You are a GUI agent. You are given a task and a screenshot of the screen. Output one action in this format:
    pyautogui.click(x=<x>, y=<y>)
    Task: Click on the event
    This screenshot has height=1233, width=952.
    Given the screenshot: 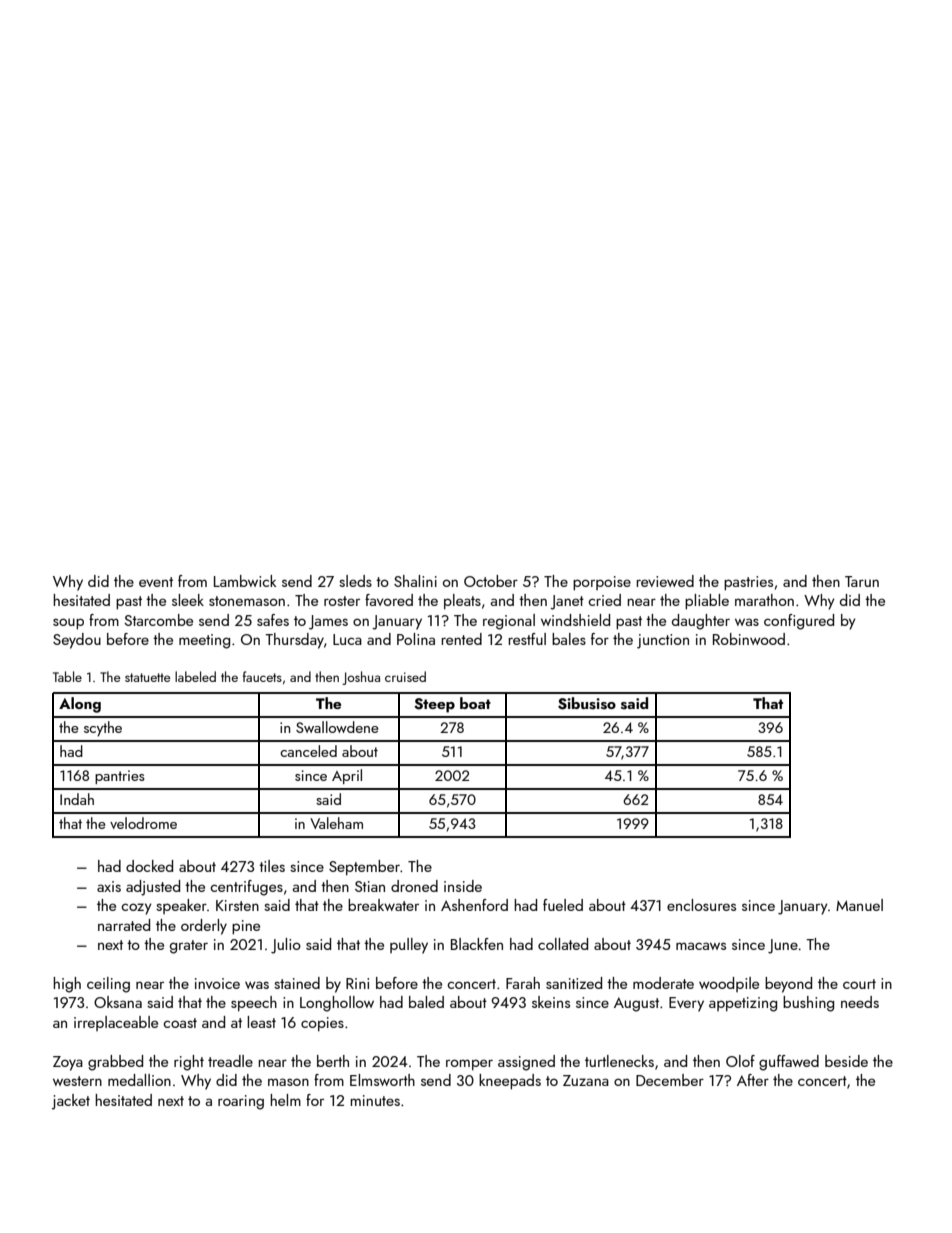 What is the action you would take?
    pyautogui.click(x=156, y=582)
